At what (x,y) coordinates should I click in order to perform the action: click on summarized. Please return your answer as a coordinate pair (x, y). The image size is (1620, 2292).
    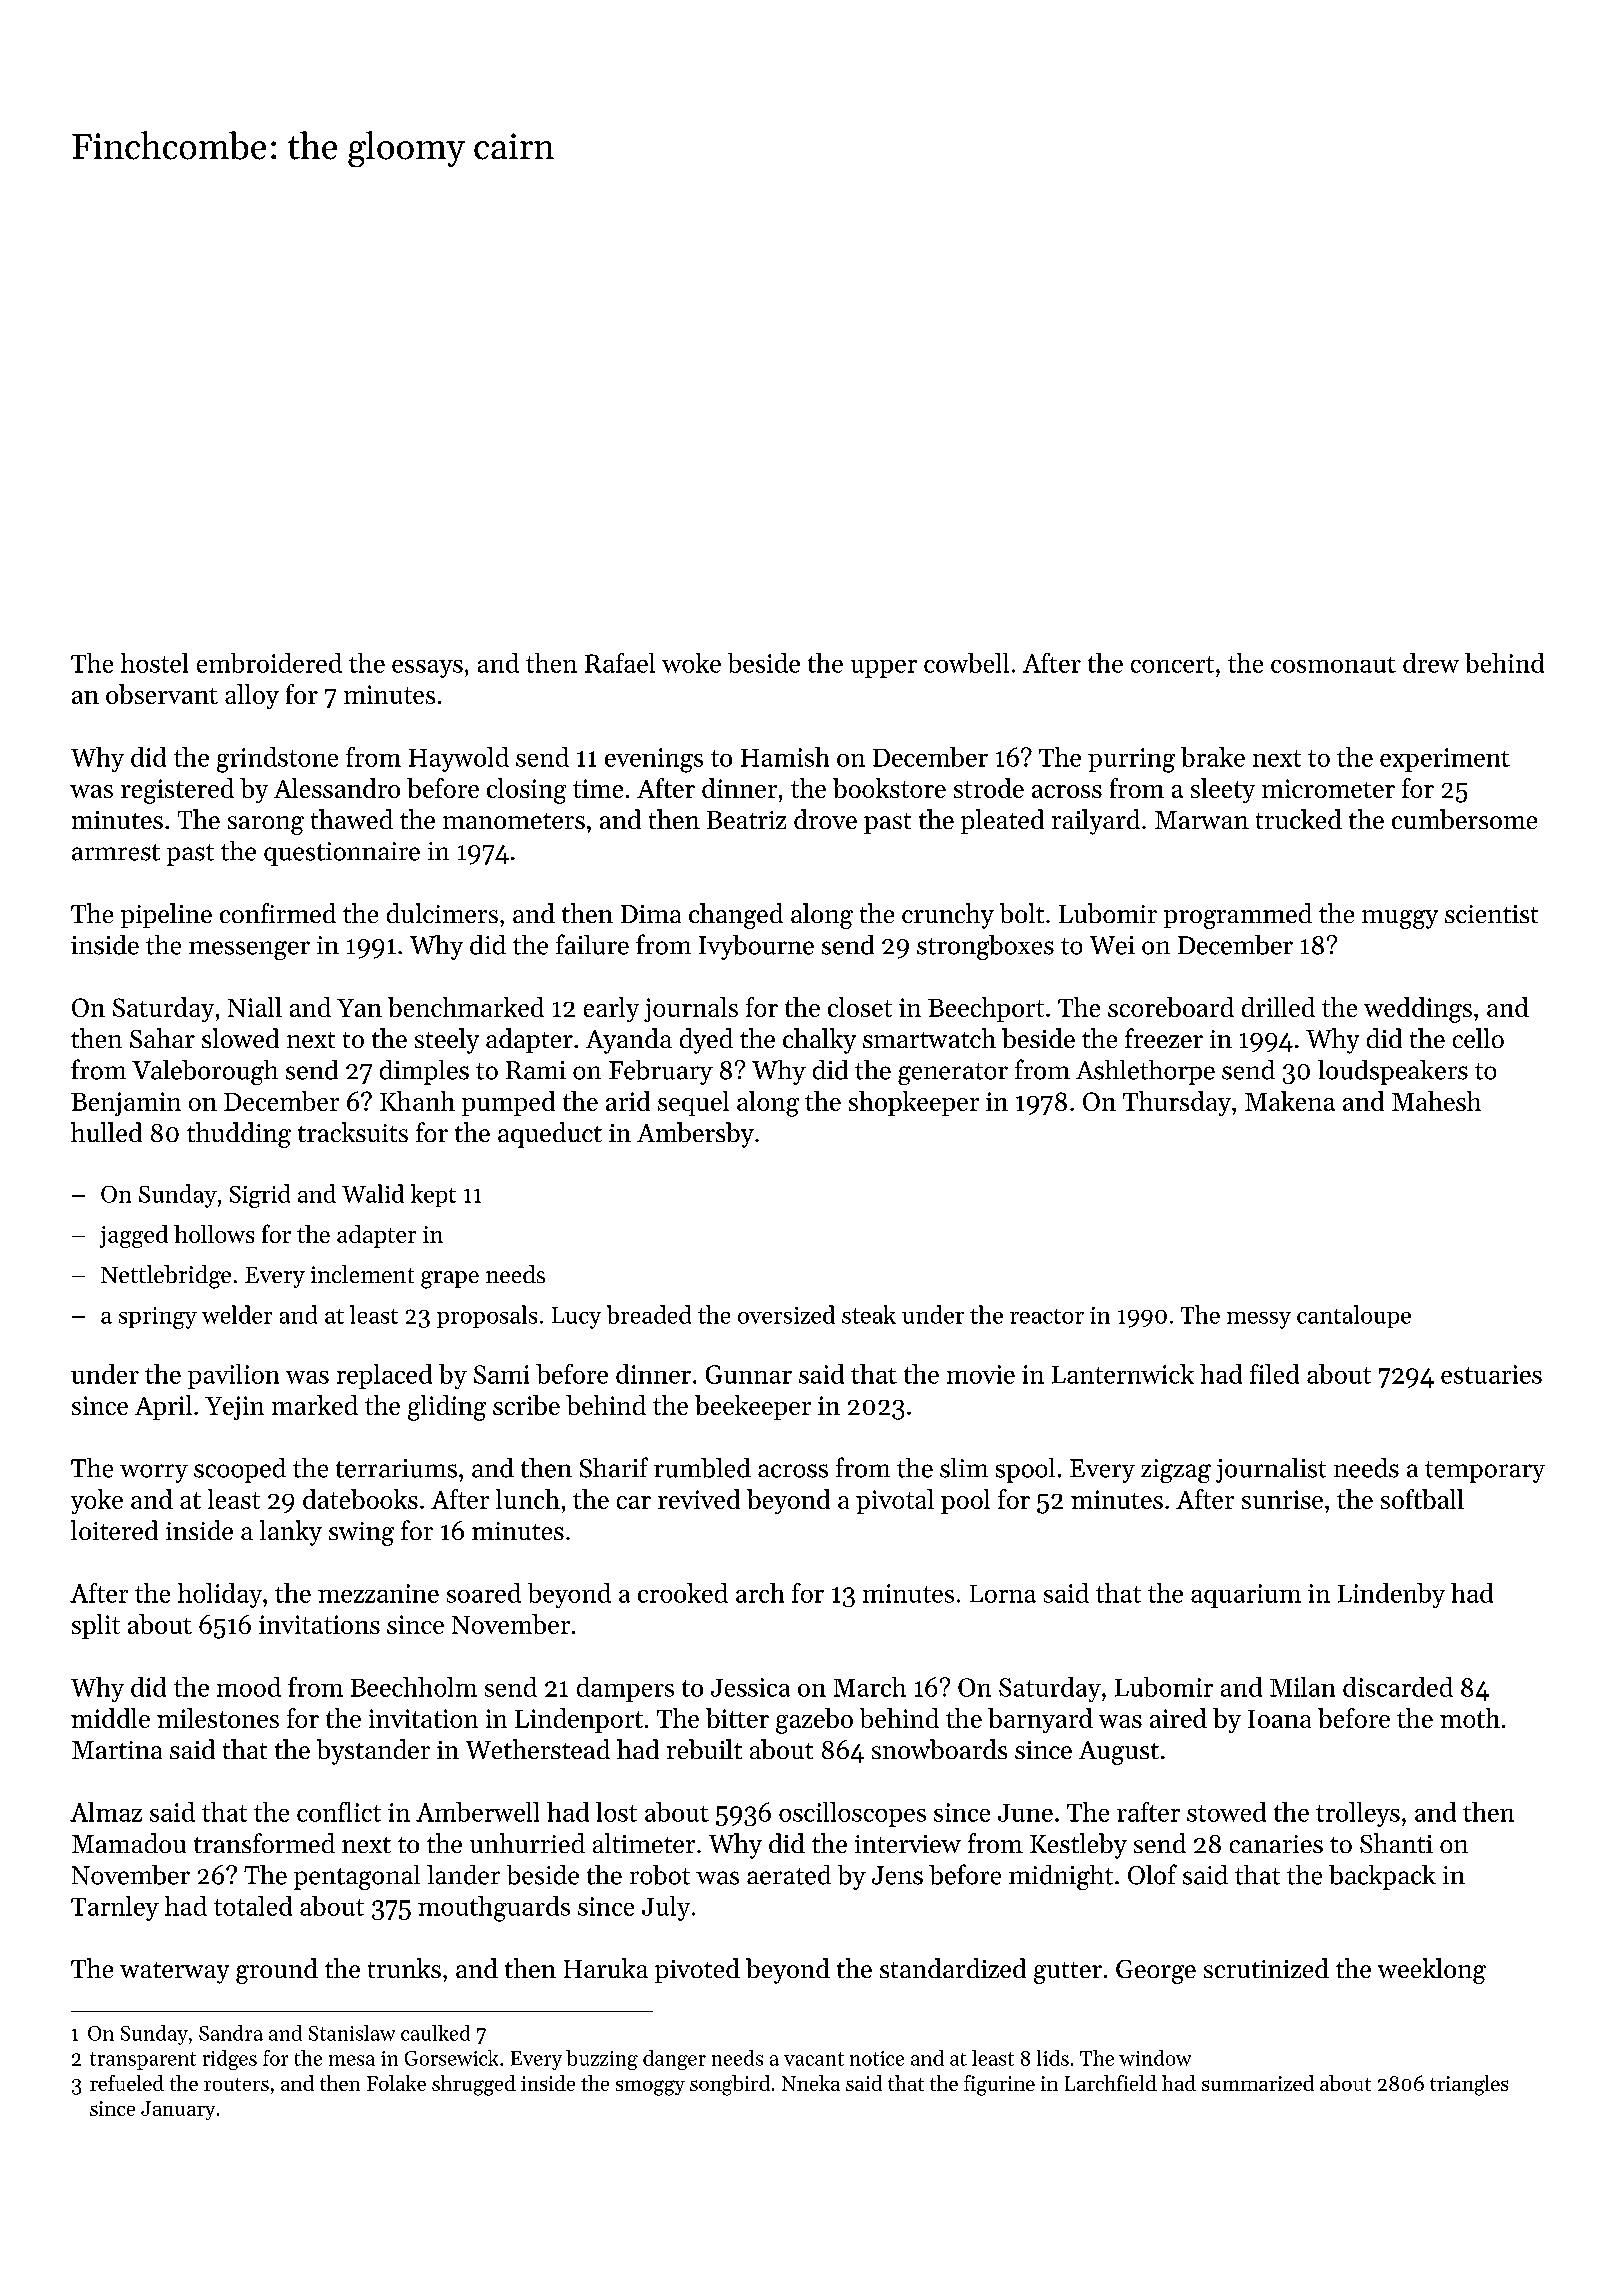
    Looking at the image, I should click on (1258, 2083).
